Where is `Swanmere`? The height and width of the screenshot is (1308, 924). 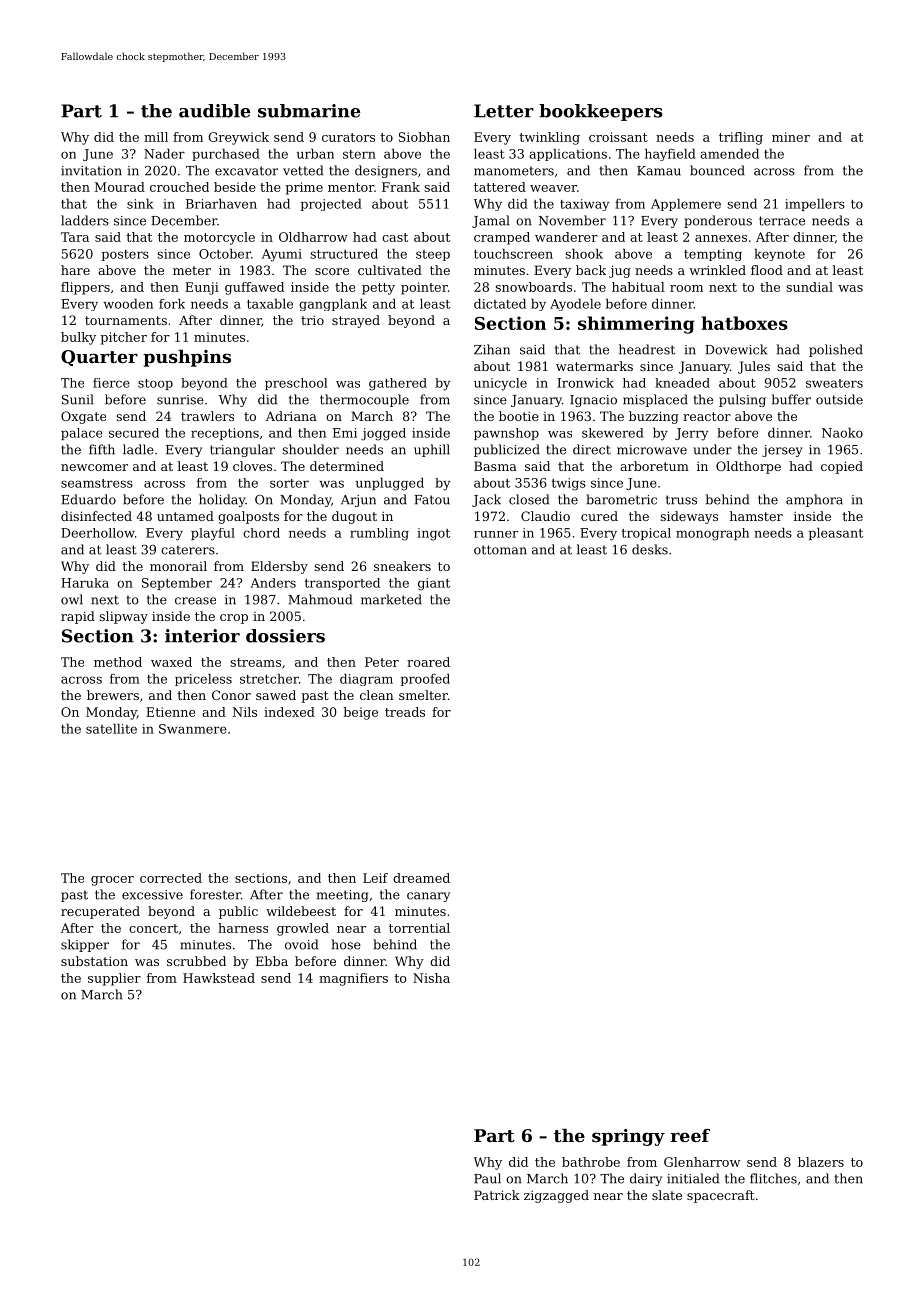 Swanmere is located at coordinates (193, 729).
